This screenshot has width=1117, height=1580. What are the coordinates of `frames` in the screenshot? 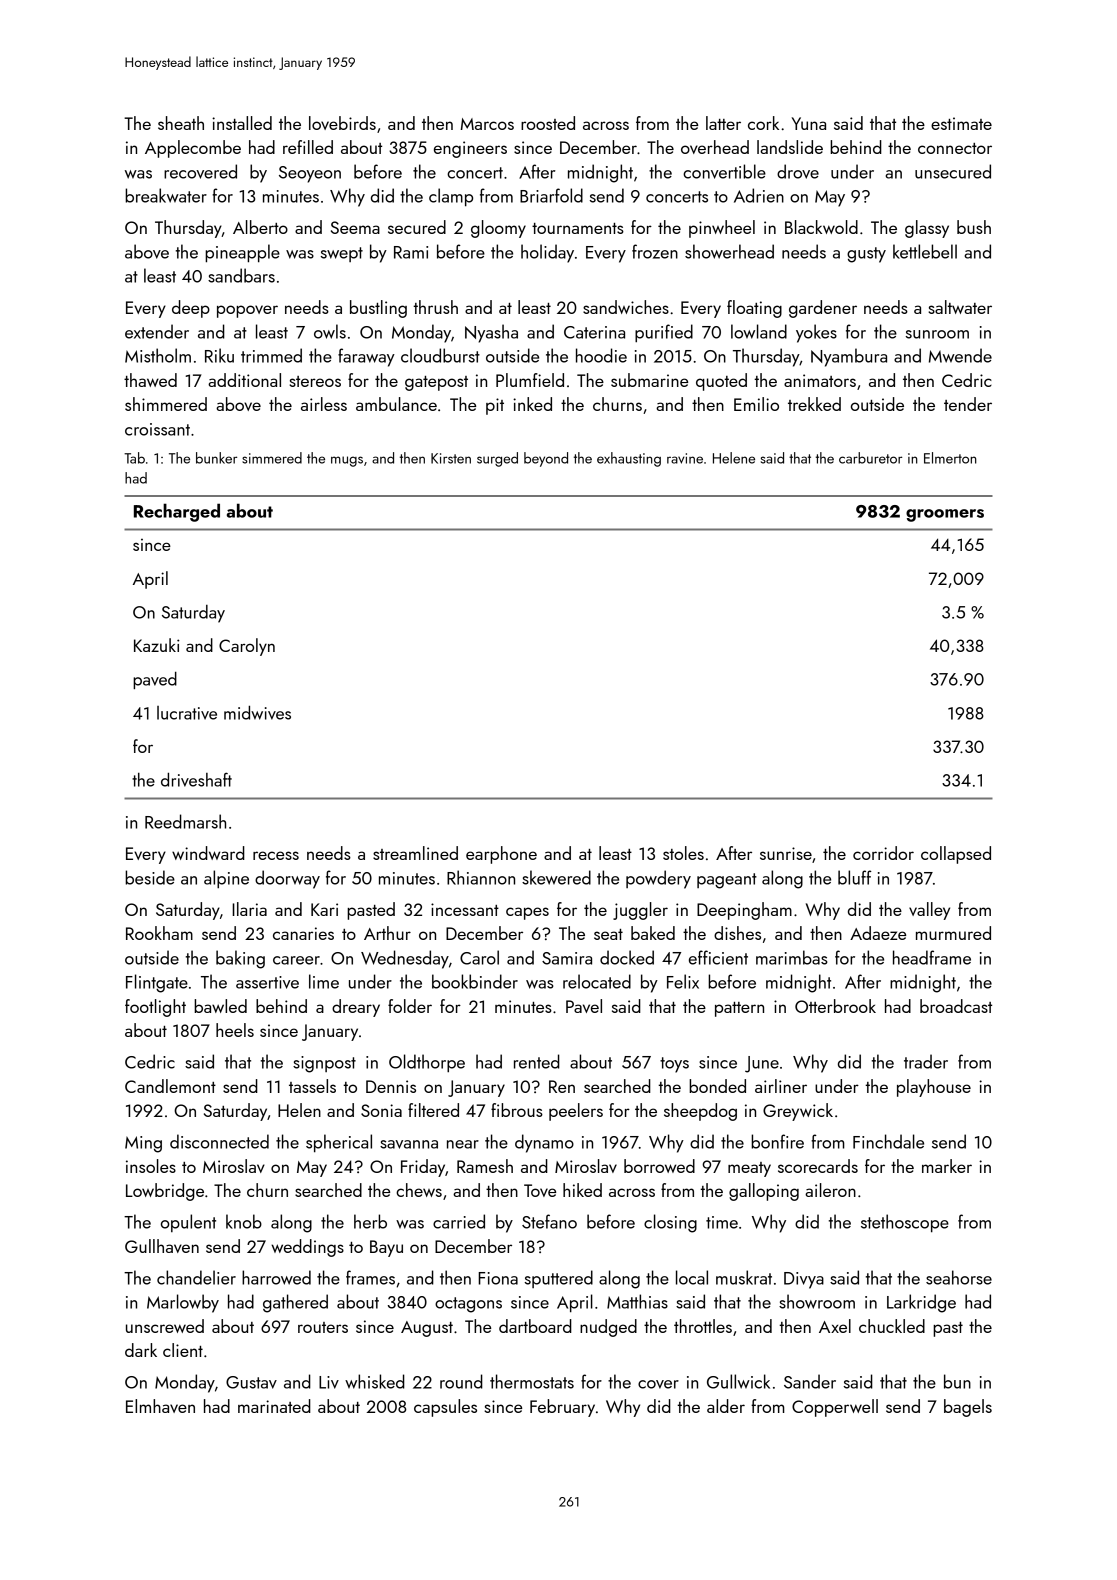 It's located at (370, 1277).
